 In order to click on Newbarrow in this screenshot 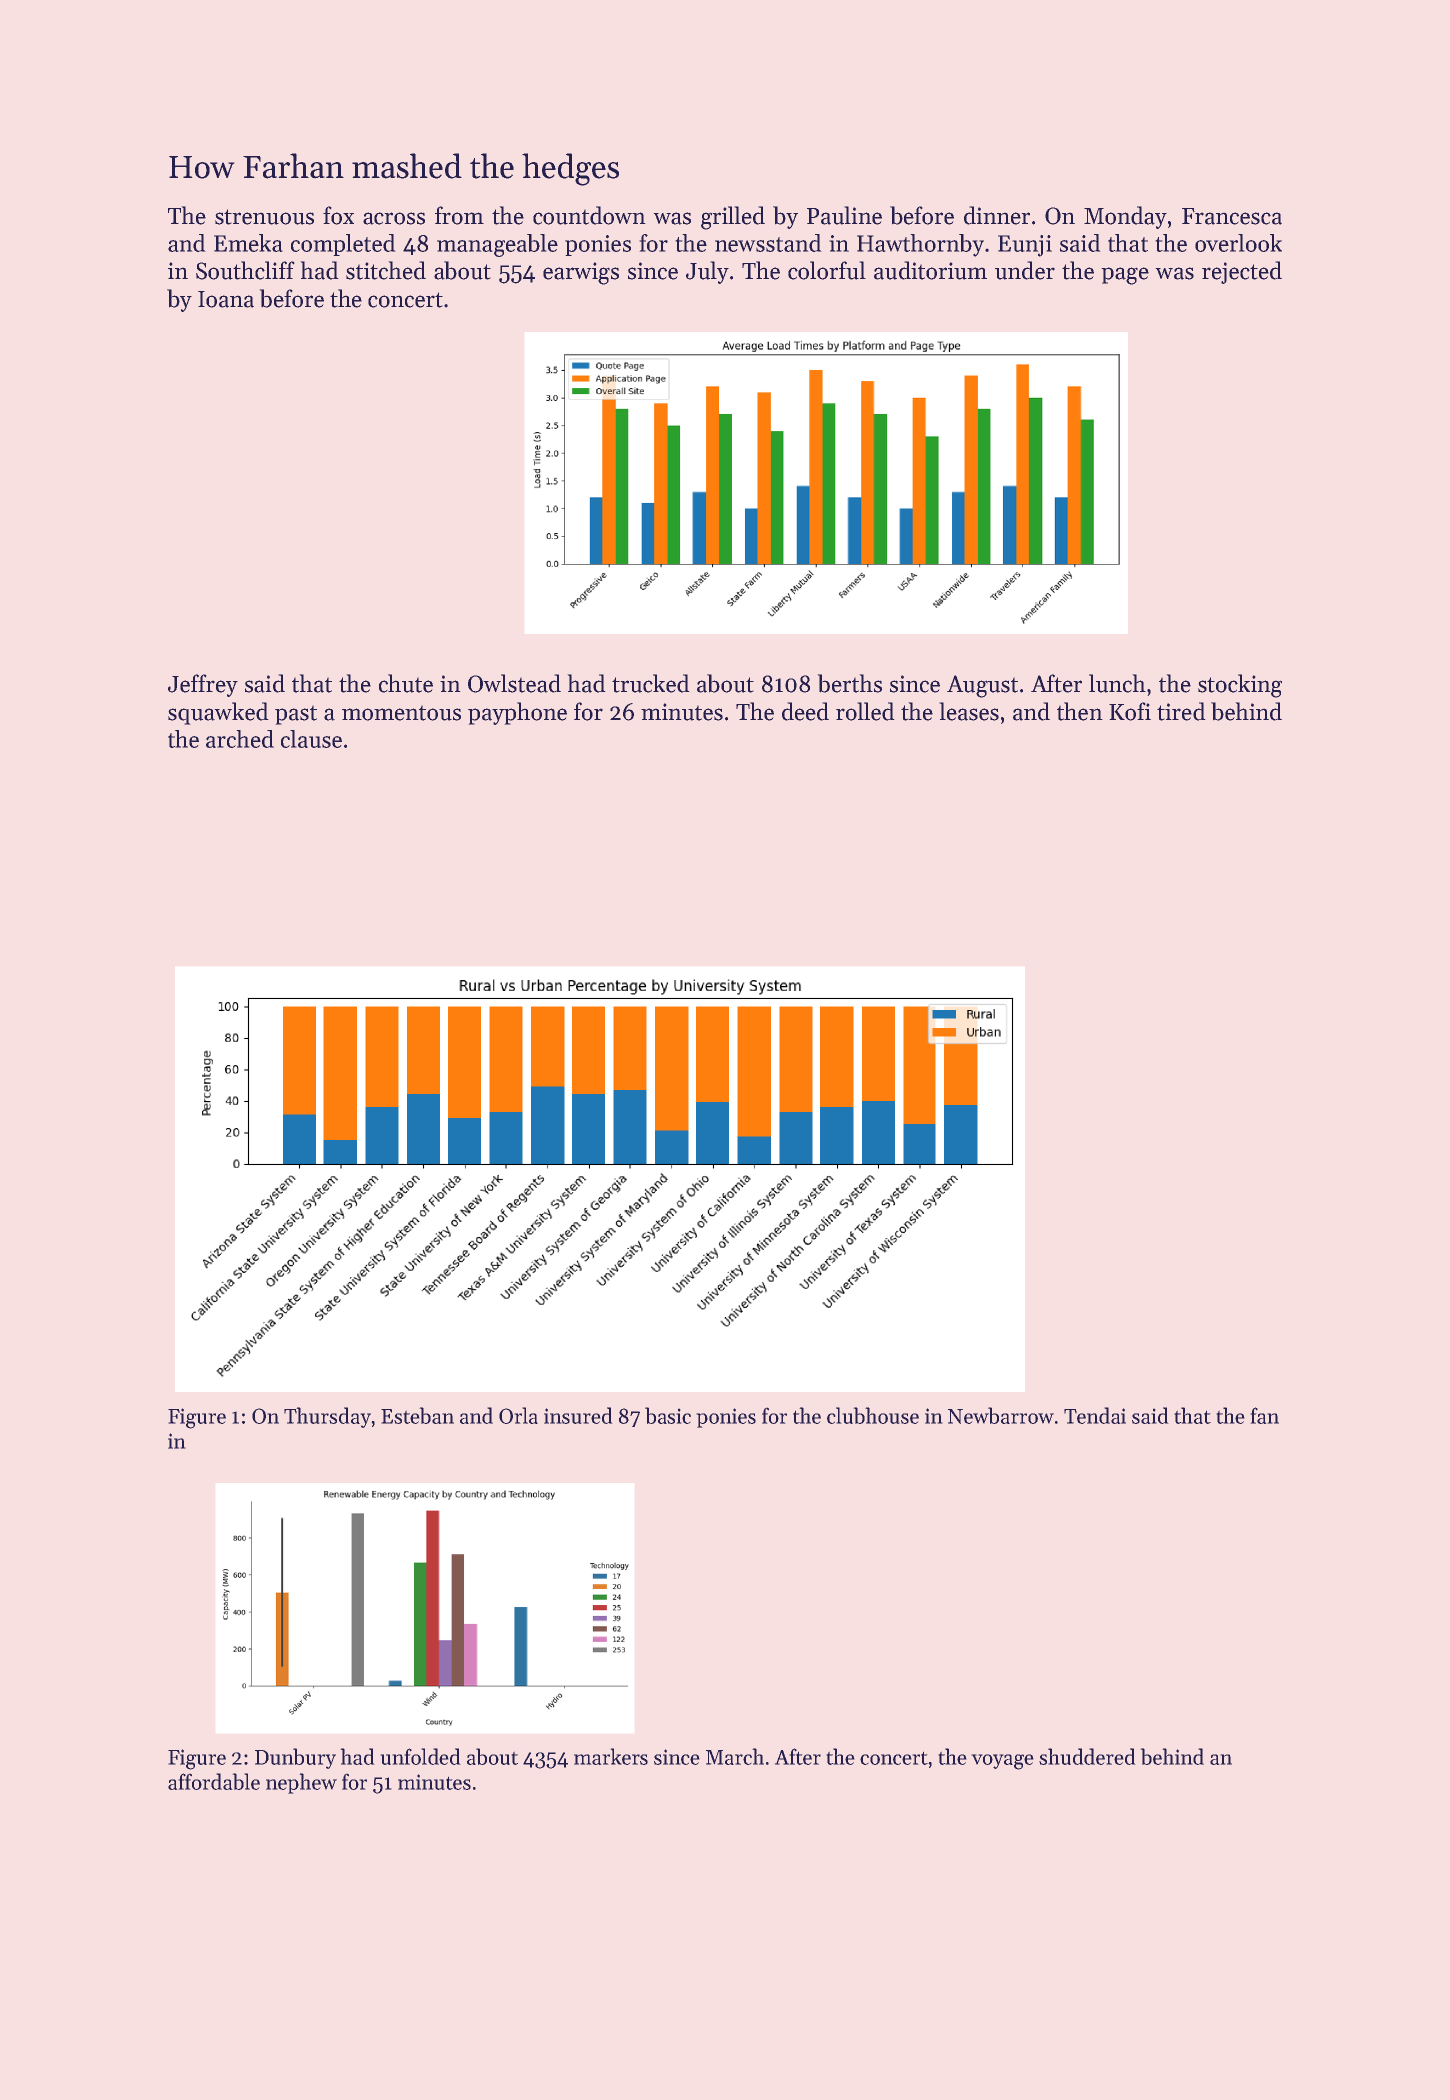, I will do `click(1001, 1415)`.
